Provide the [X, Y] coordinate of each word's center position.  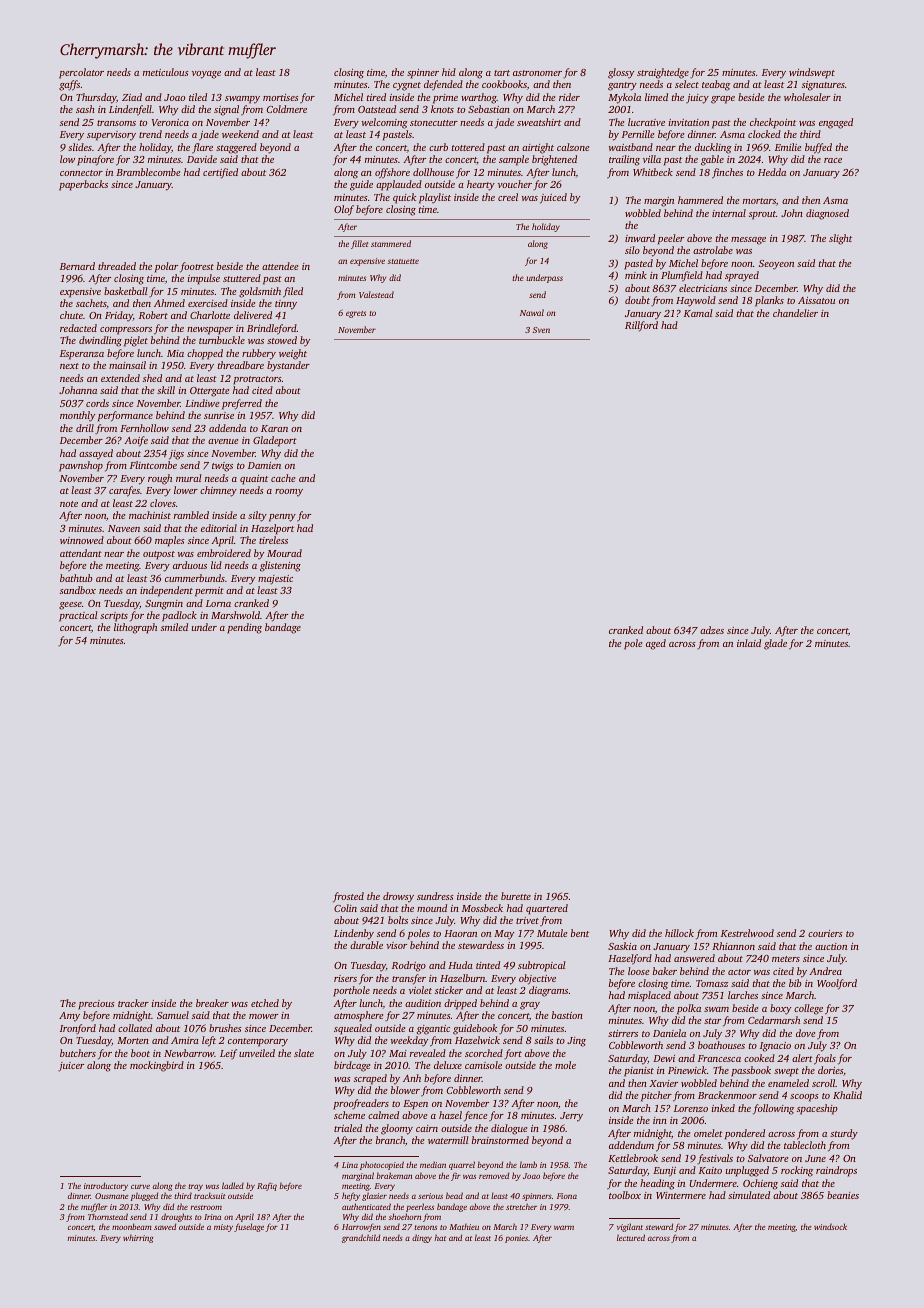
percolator [81, 73]
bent [580, 933]
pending [244, 628]
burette [516, 896]
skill [166, 390]
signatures [823, 86]
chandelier [795, 313]
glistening [280, 566]
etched [265, 1003]
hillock [679, 933]
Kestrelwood [747, 933]
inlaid [749, 643]
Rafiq [267, 1186]
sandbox [78, 590]
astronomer [537, 73]
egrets [356, 314]
